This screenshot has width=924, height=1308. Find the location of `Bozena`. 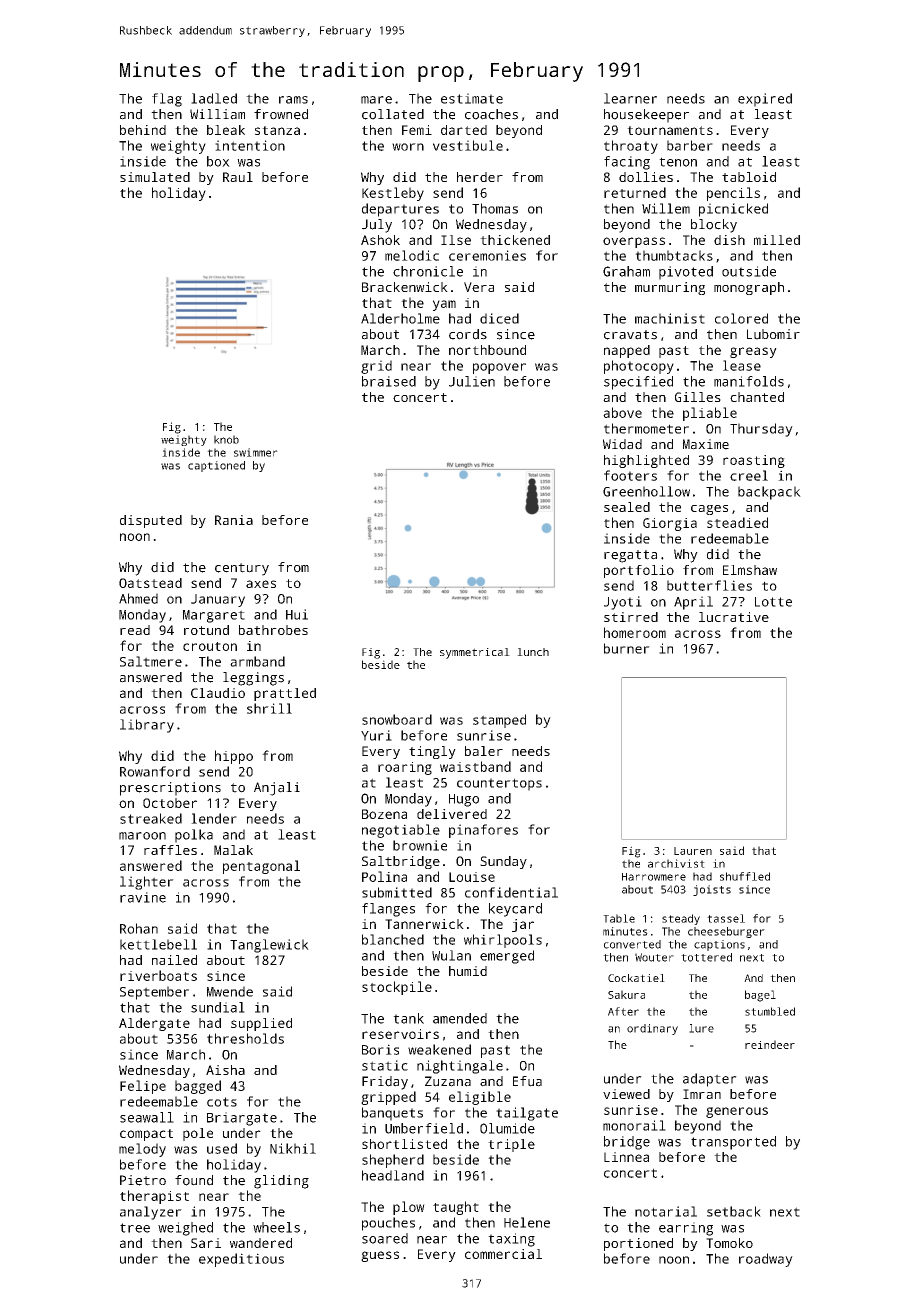

Bozena is located at coordinates (384, 814).
